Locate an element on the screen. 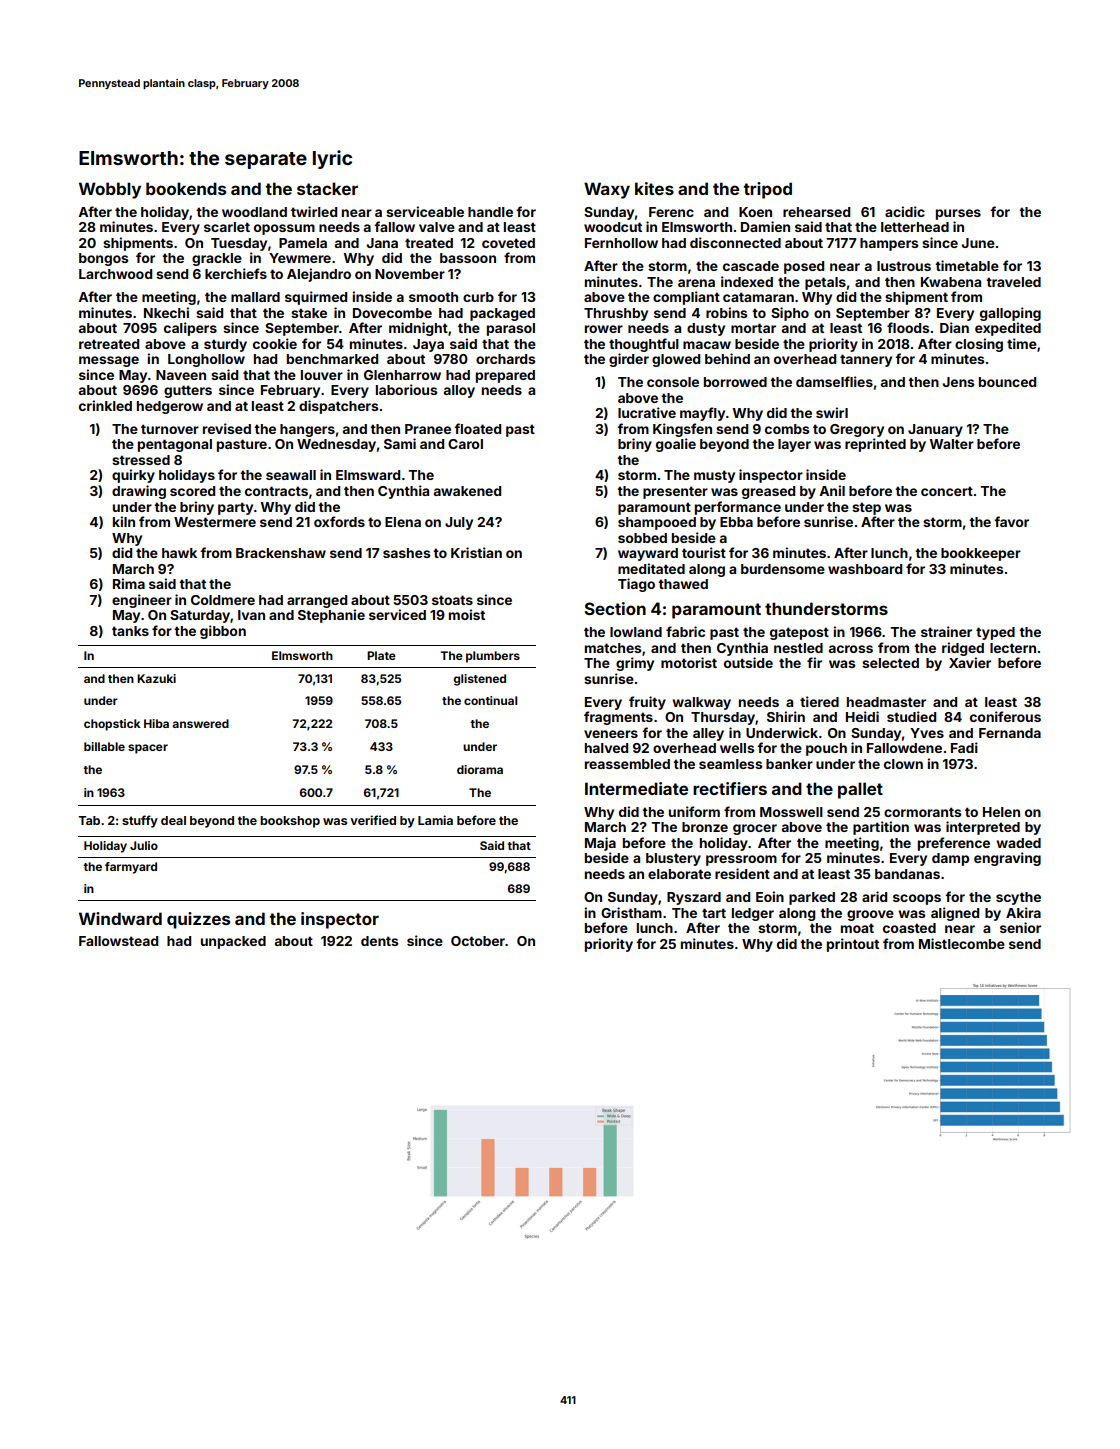 Image resolution: width=1120 pixels, height=1449 pixels. damselflies is located at coordinates (834, 381).
